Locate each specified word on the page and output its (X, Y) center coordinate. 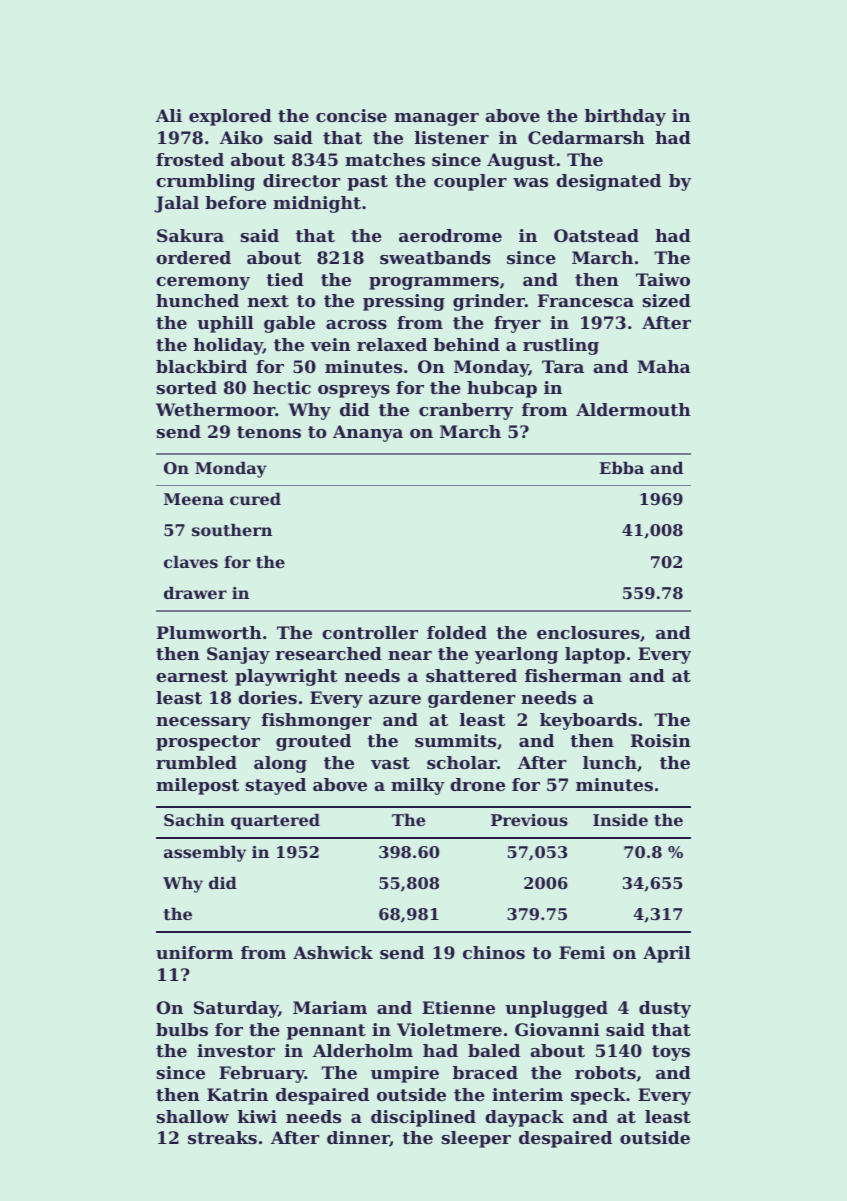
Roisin (661, 740)
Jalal (176, 204)
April (667, 954)
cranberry (466, 411)
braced (485, 1072)
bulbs (182, 1029)
